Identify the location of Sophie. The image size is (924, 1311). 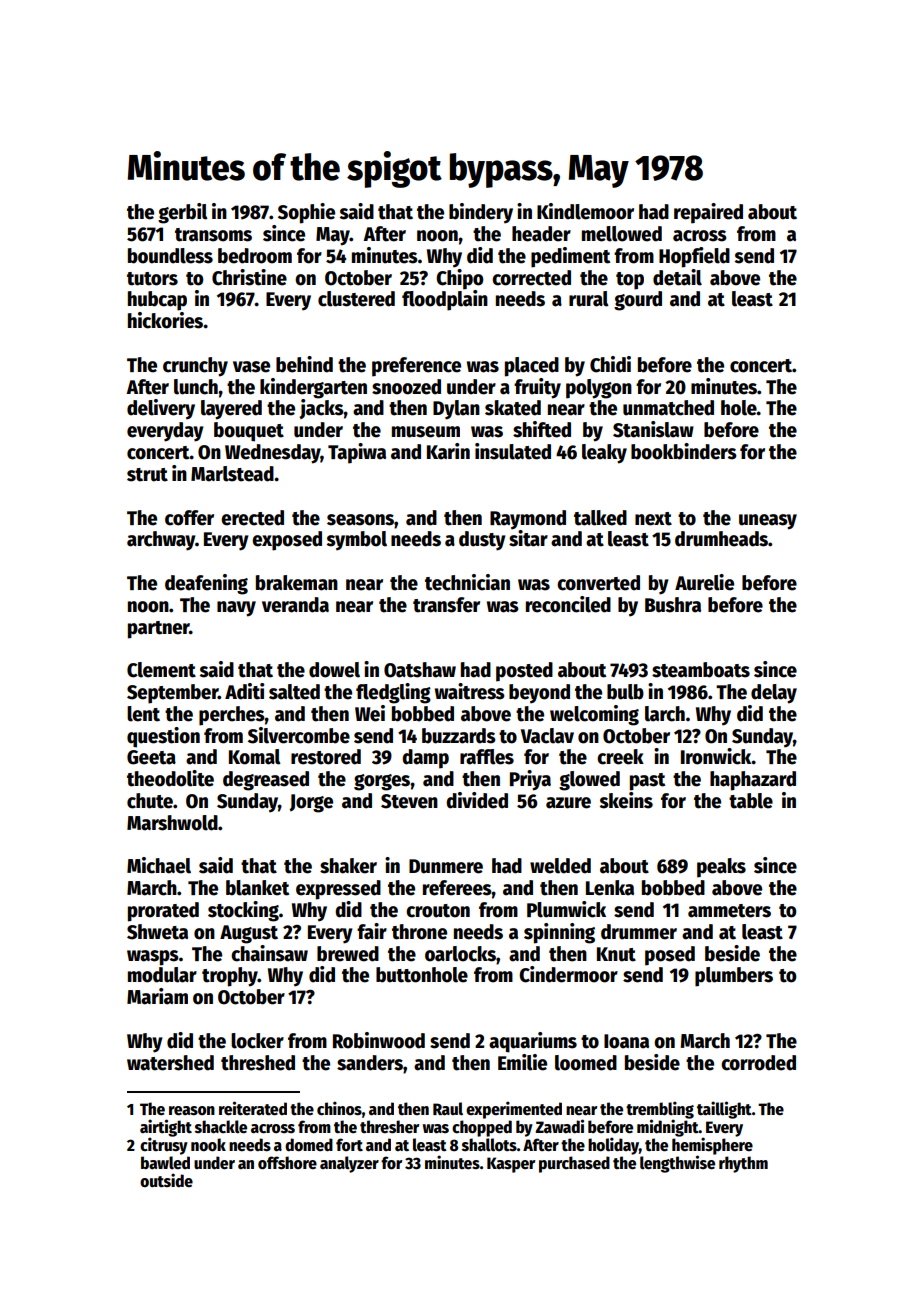
(306, 213).
